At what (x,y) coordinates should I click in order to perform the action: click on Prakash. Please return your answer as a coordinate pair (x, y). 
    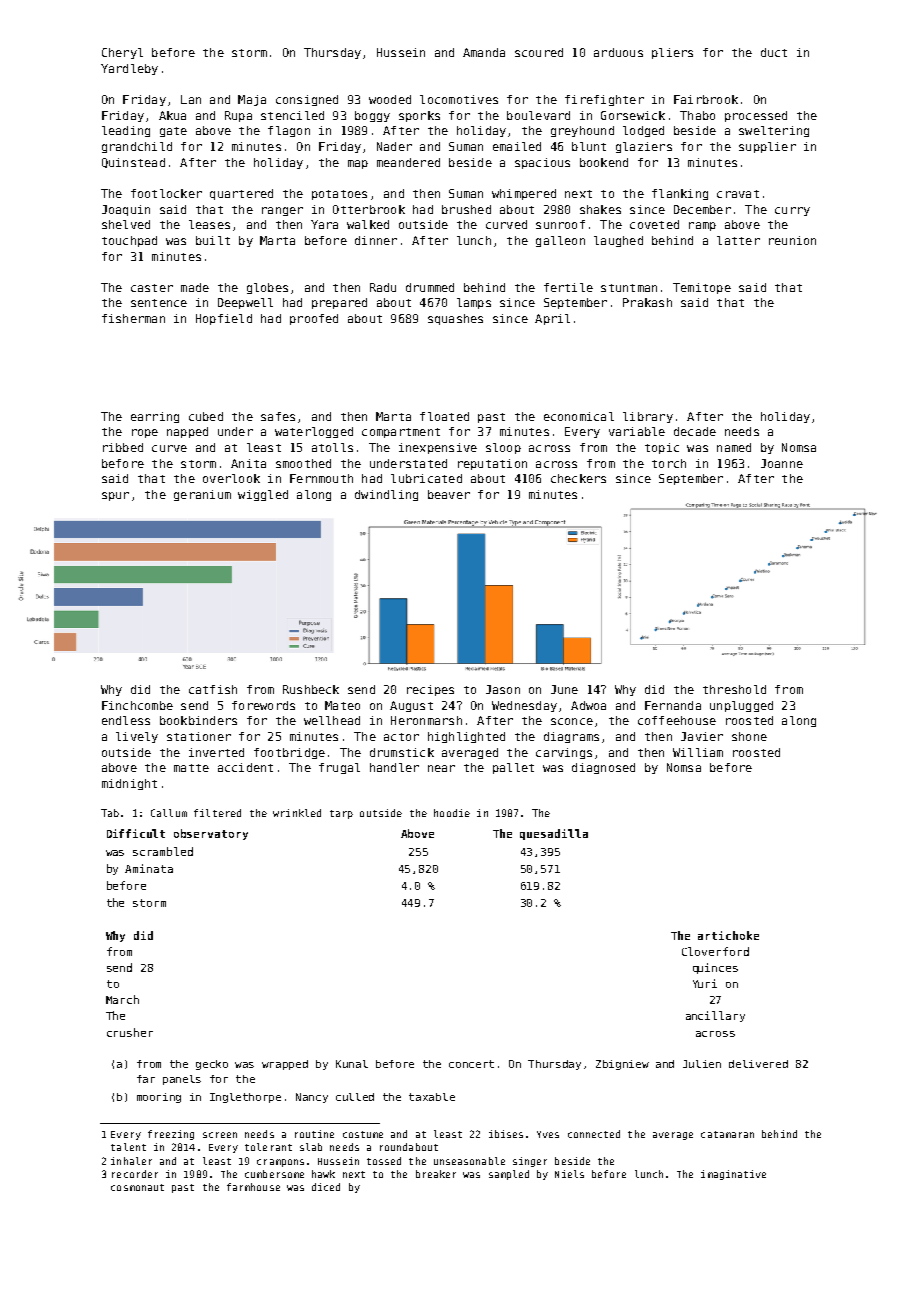
    Looking at the image, I should click on (647, 302).
